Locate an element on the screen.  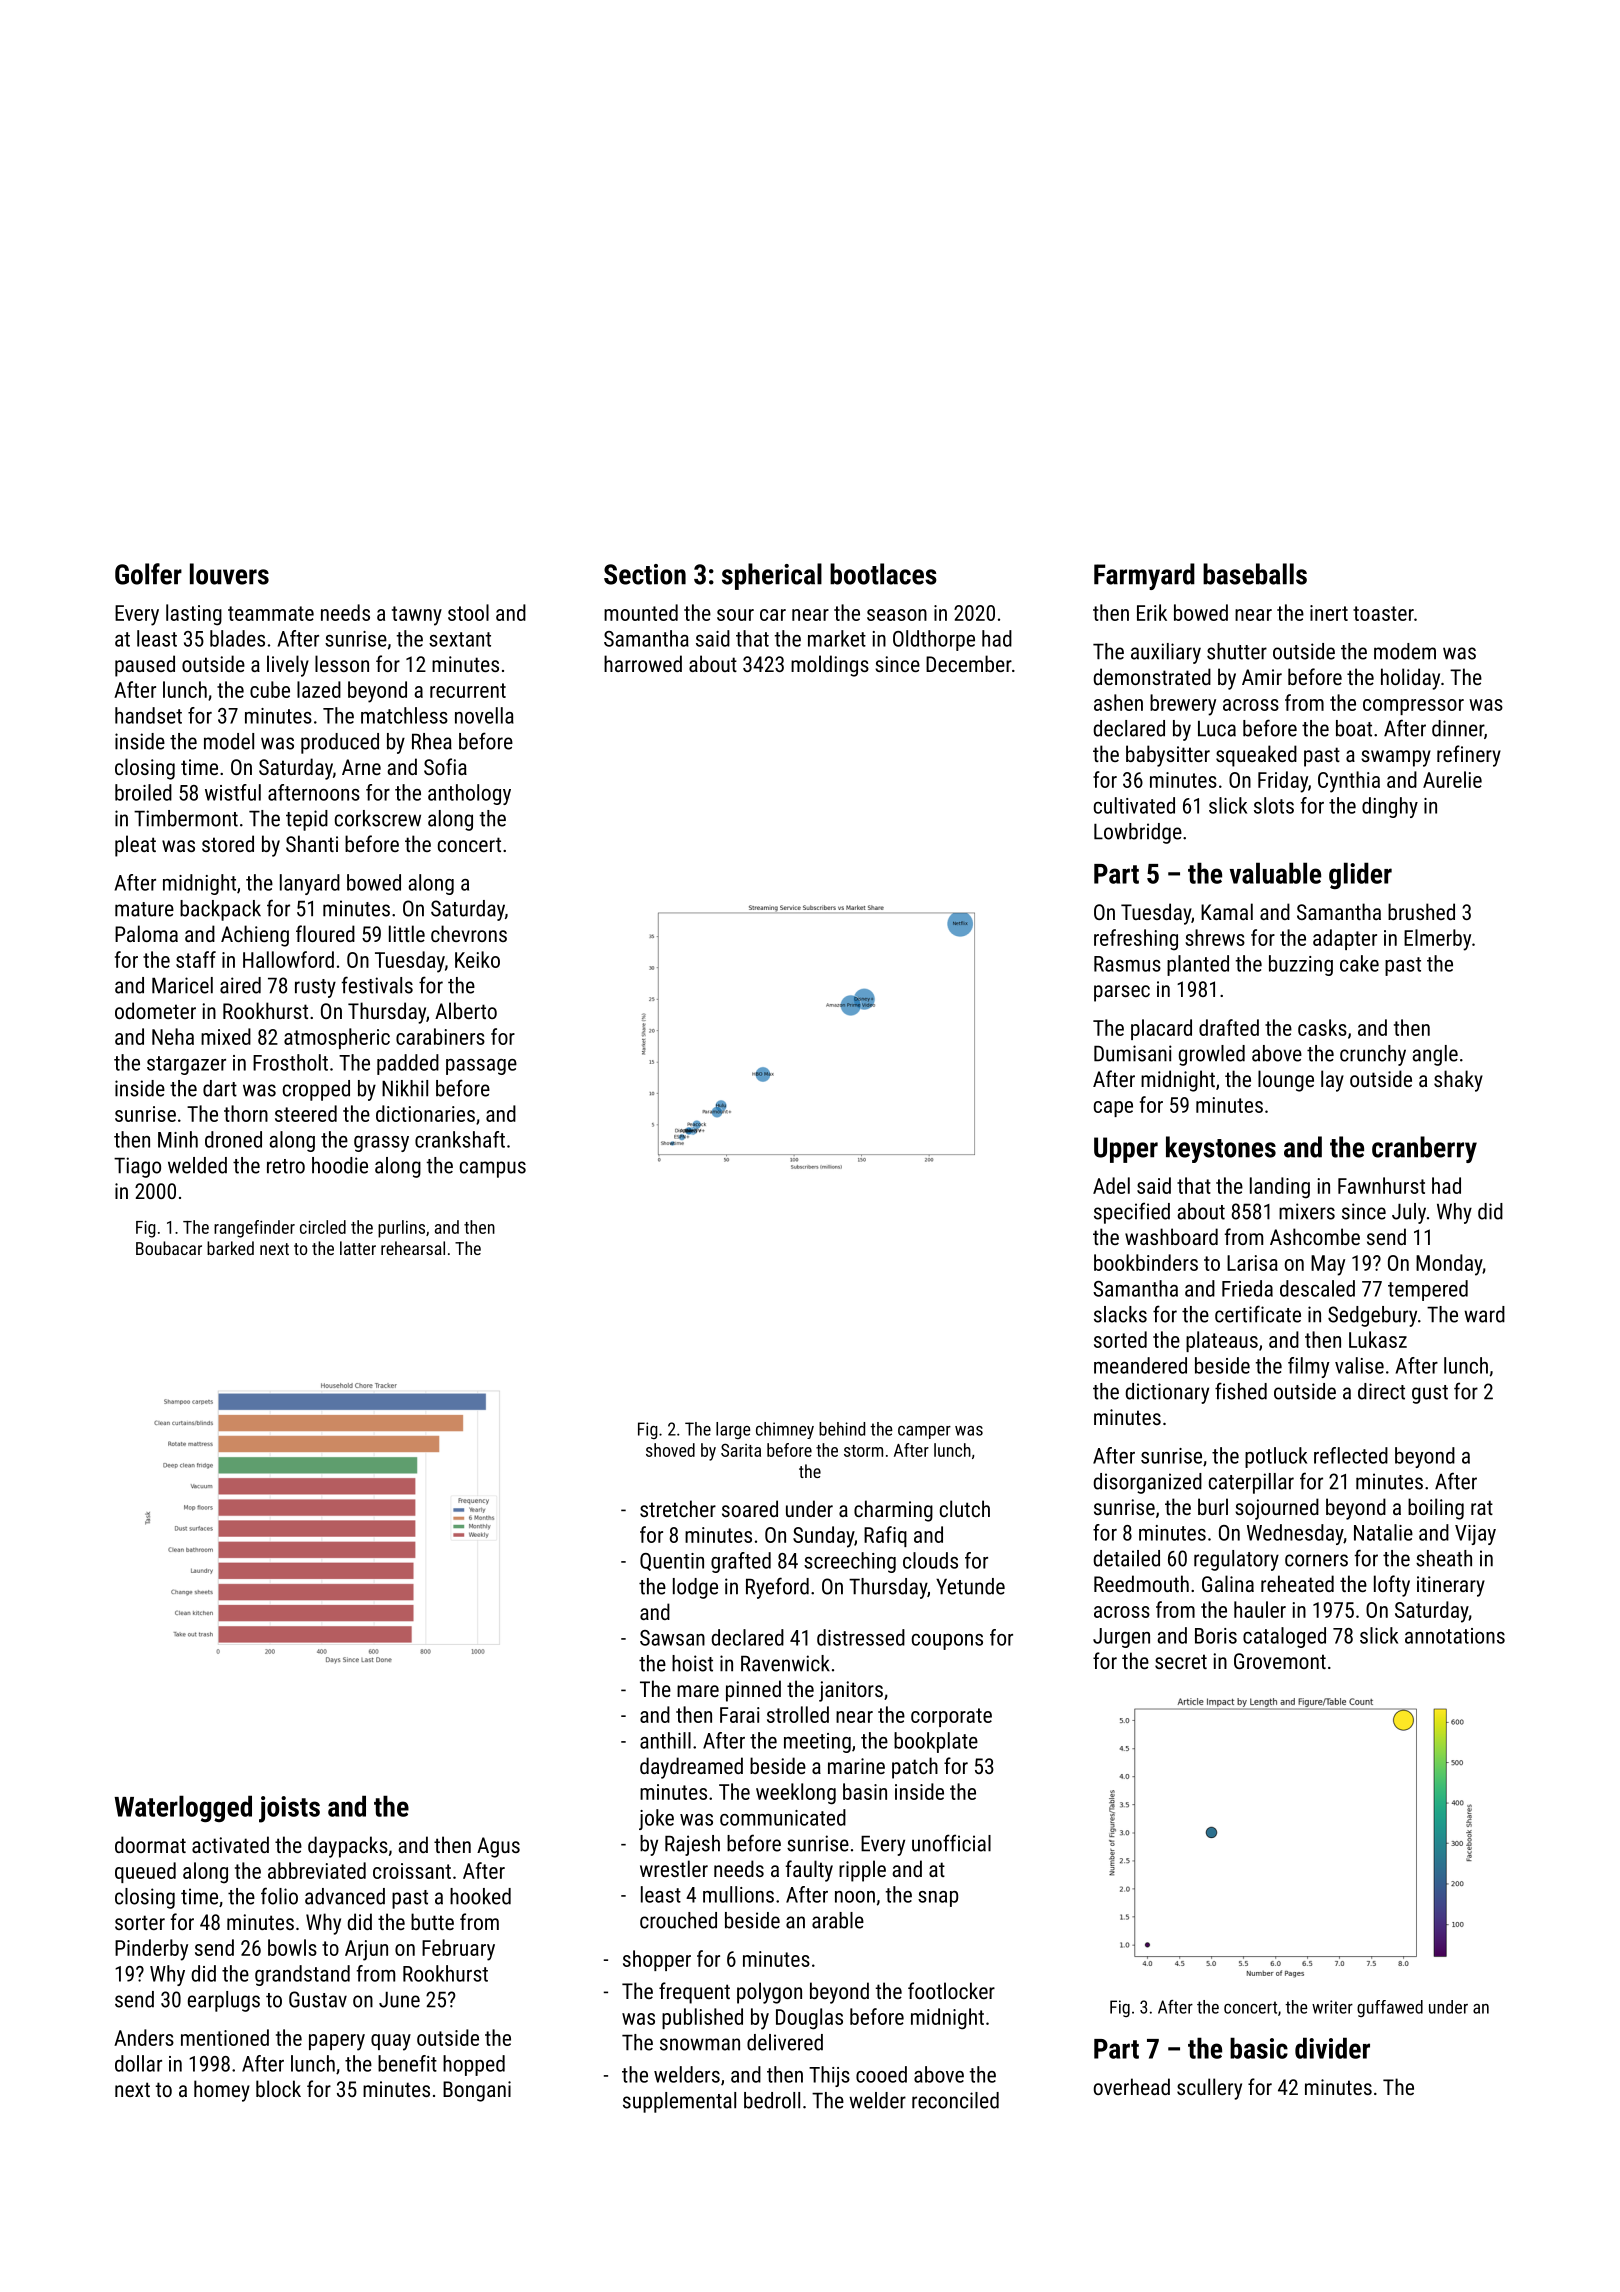
dart is located at coordinates (220, 1088).
